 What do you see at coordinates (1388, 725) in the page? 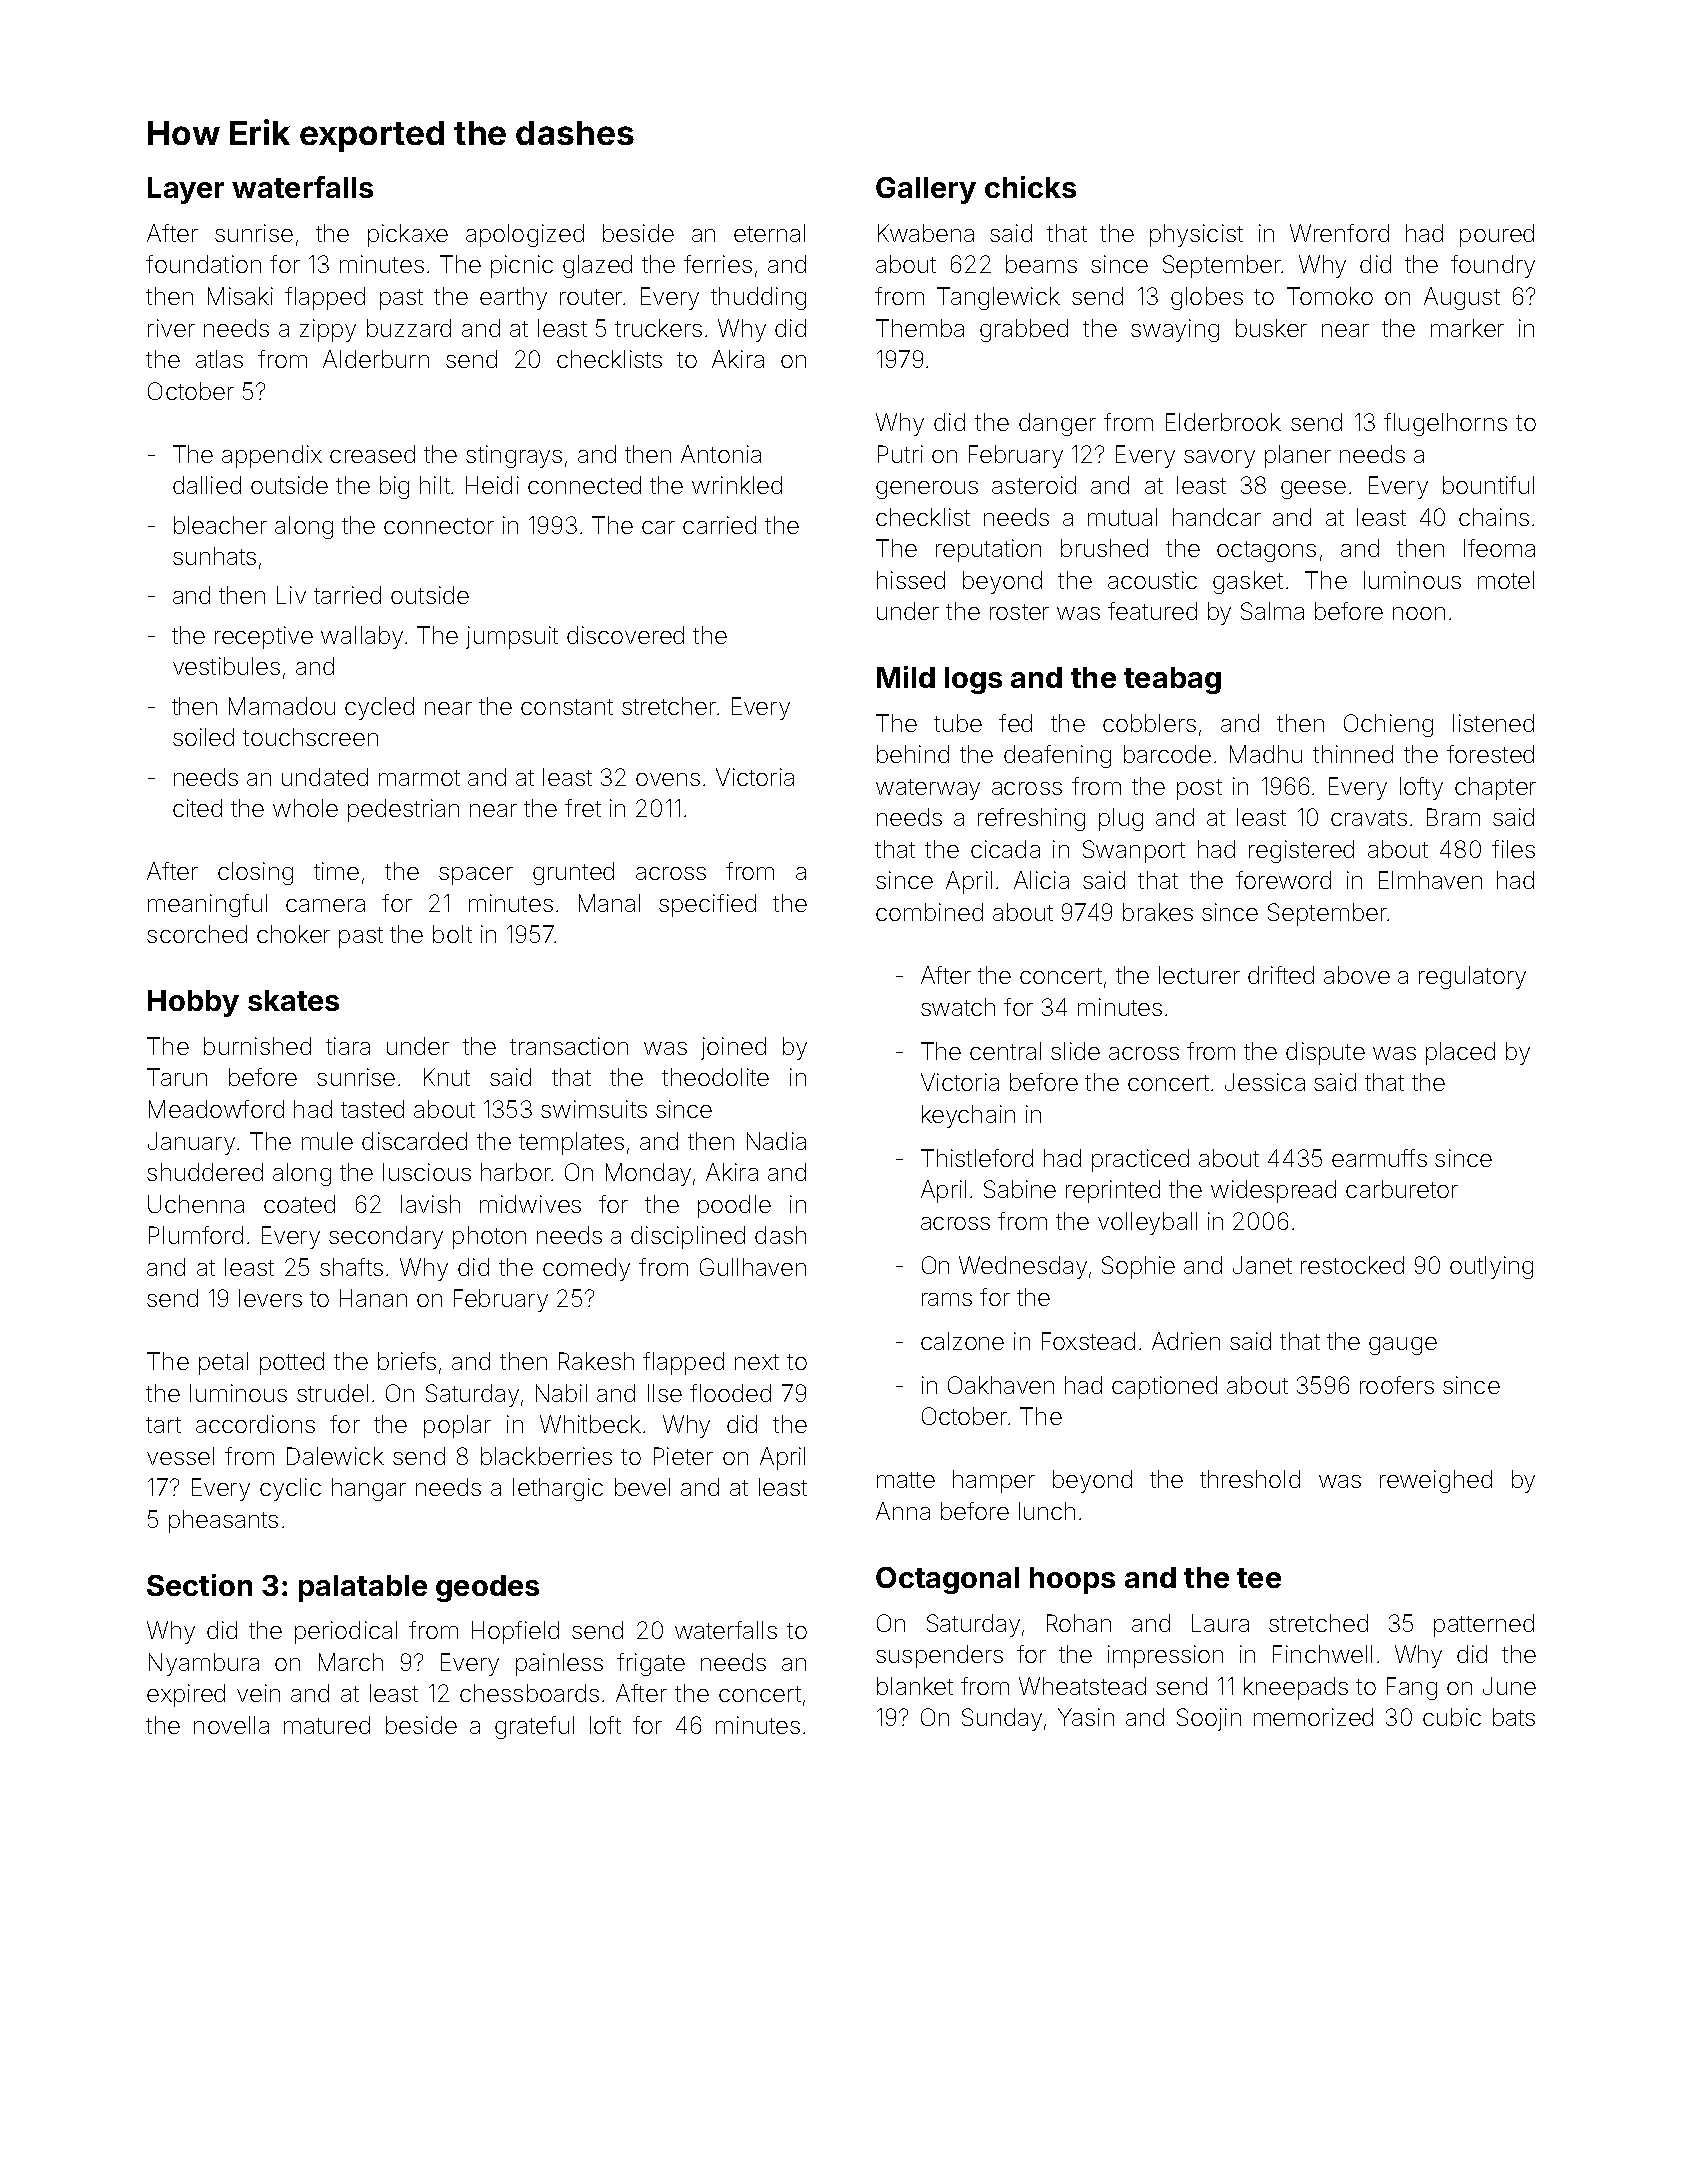
I see `Ochieng` at bounding box center [1388, 725].
